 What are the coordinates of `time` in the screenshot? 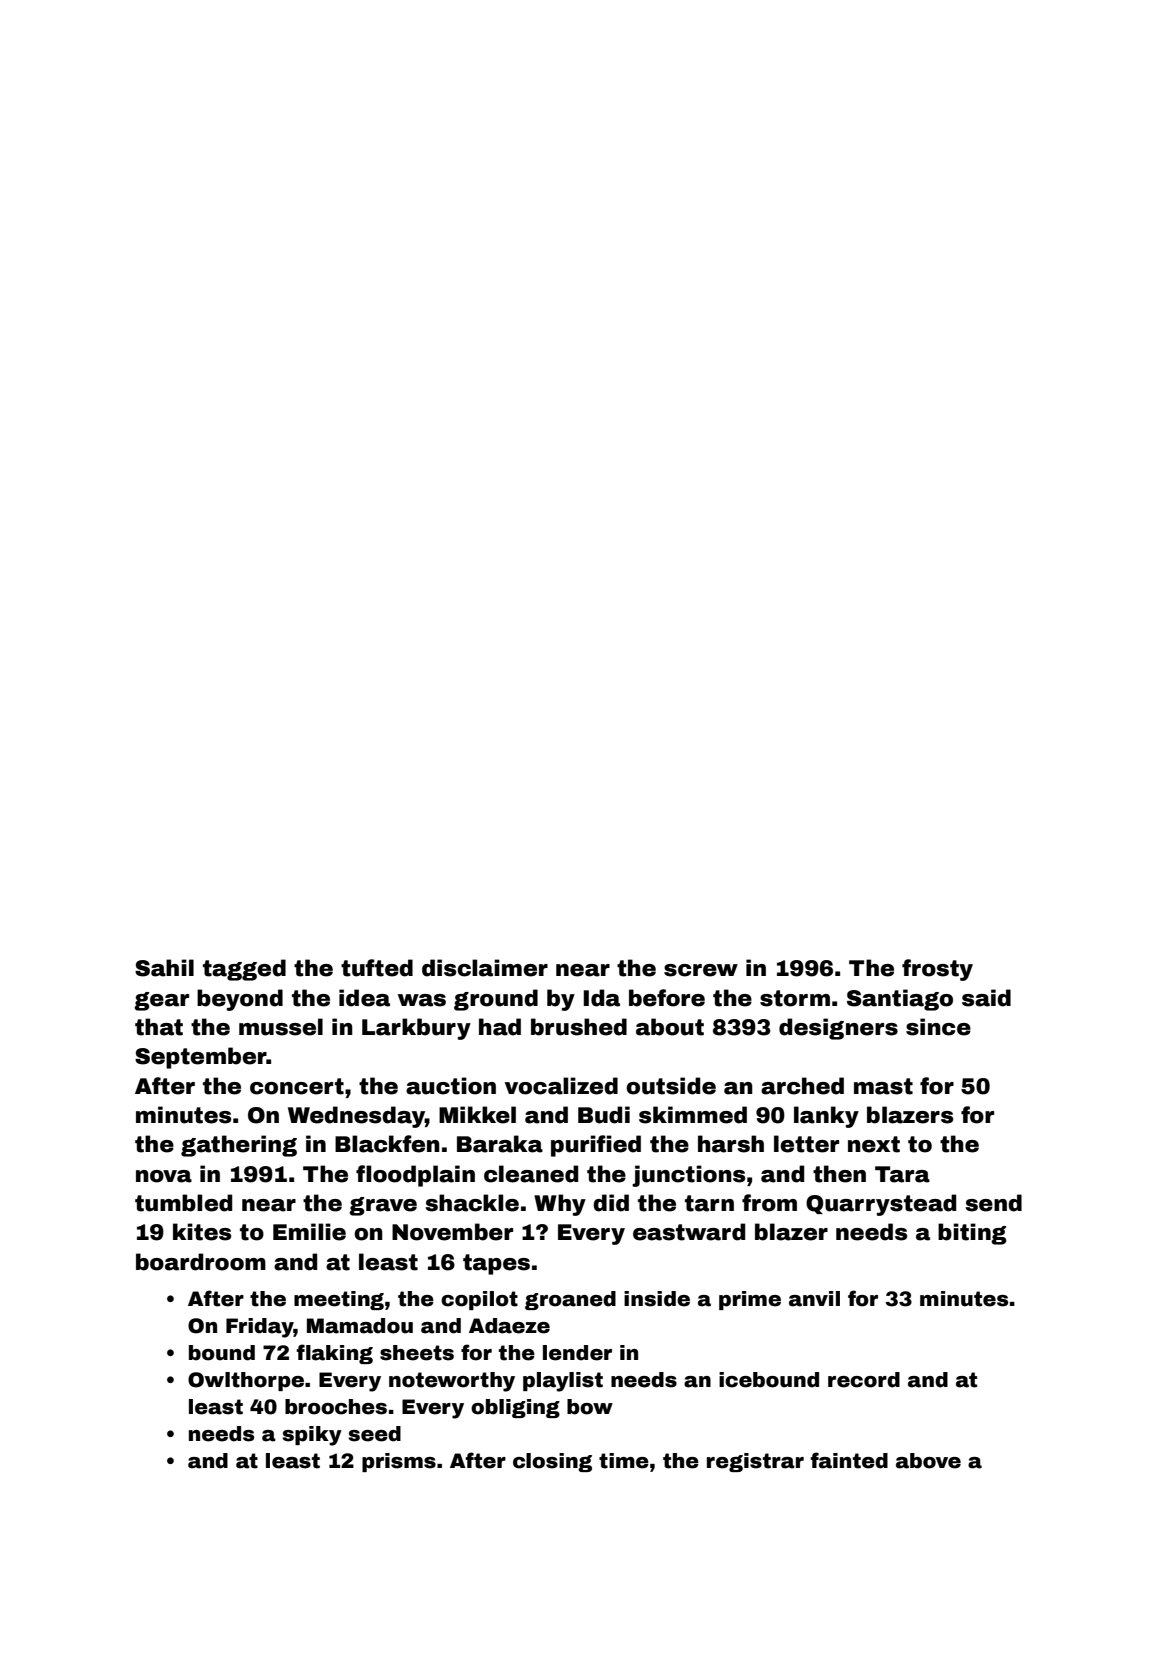 It's located at (624, 1461).
